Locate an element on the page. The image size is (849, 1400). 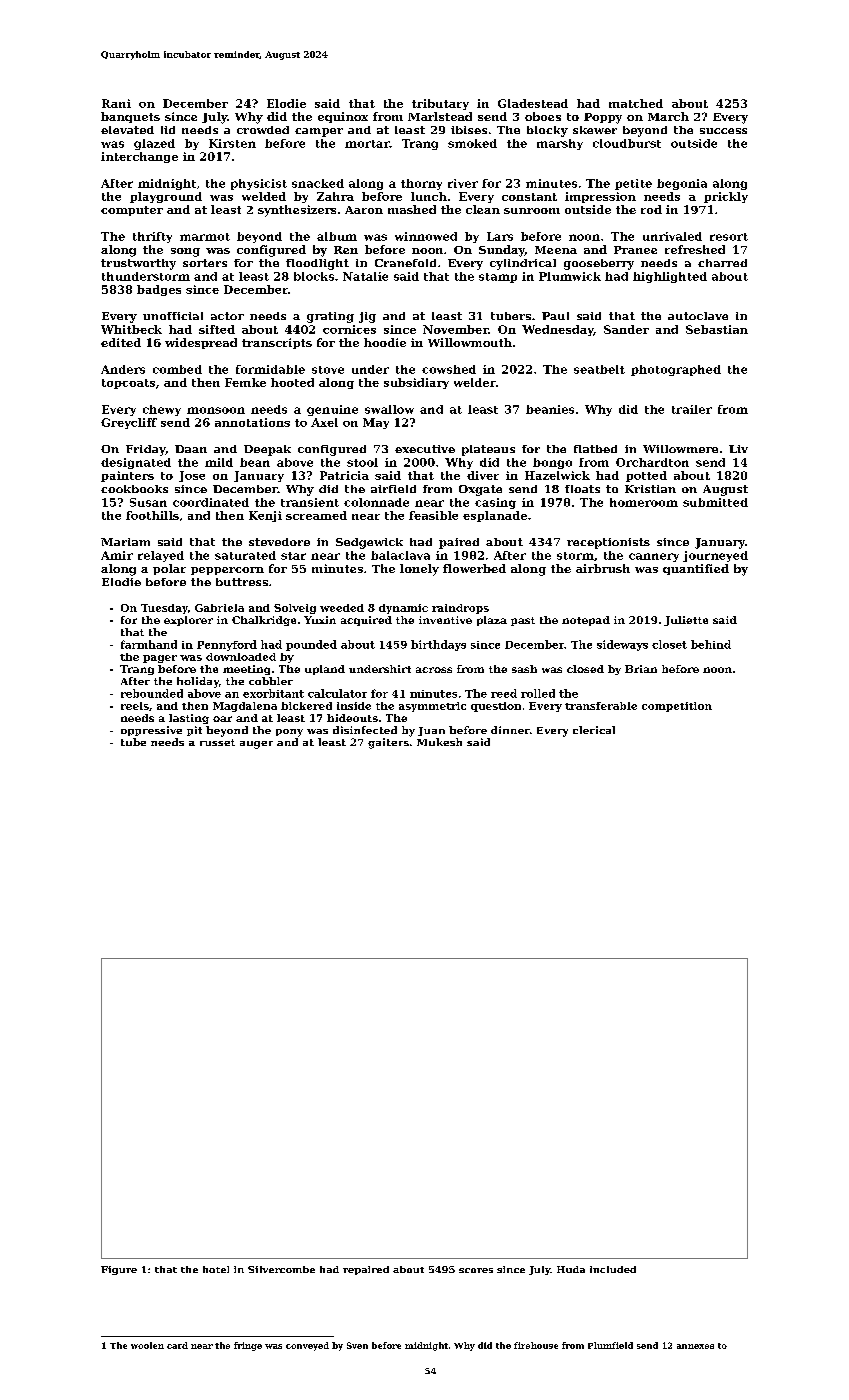
tributary is located at coordinates (440, 104).
